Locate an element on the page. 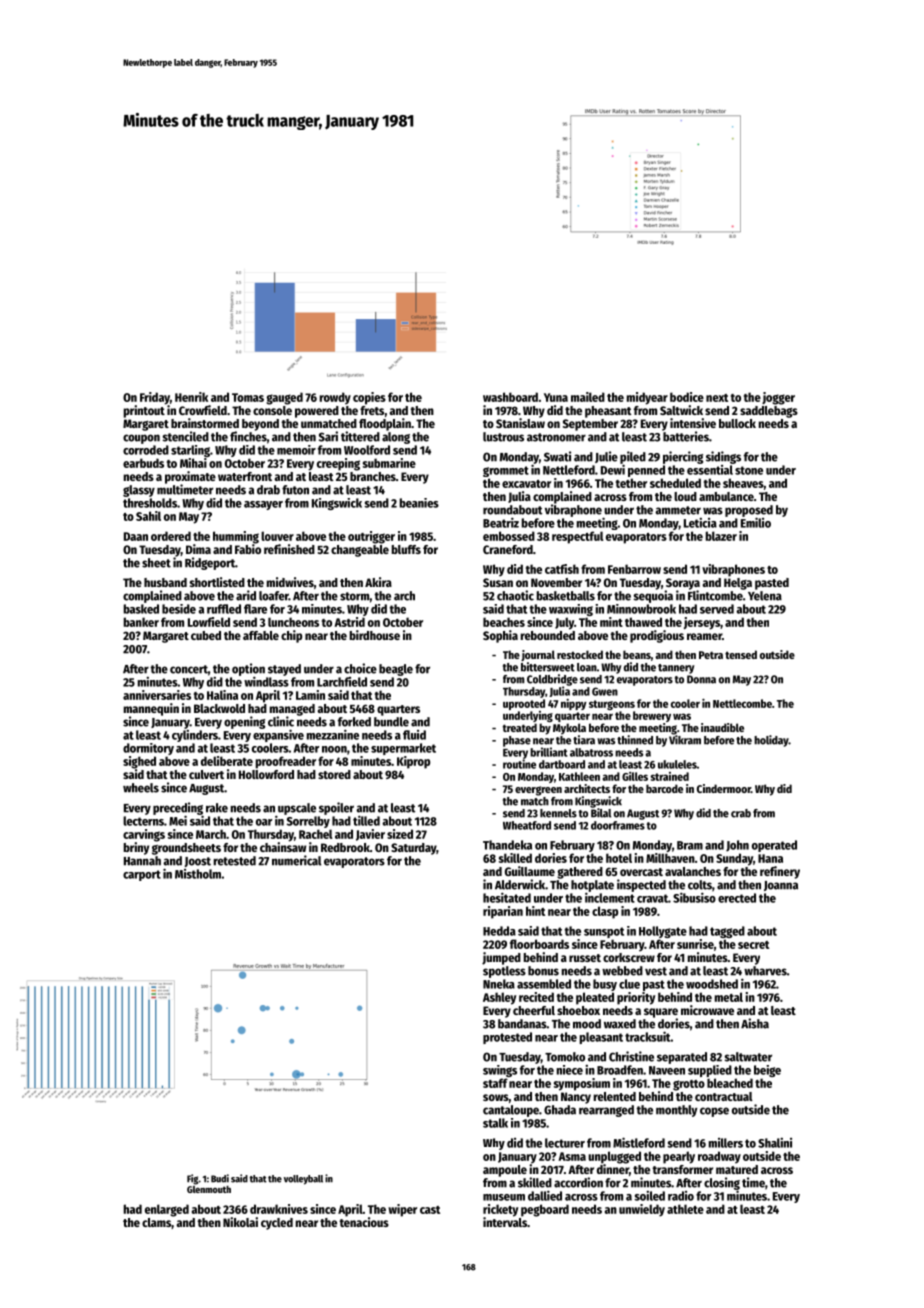  Mistholm is located at coordinates (198, 874).
